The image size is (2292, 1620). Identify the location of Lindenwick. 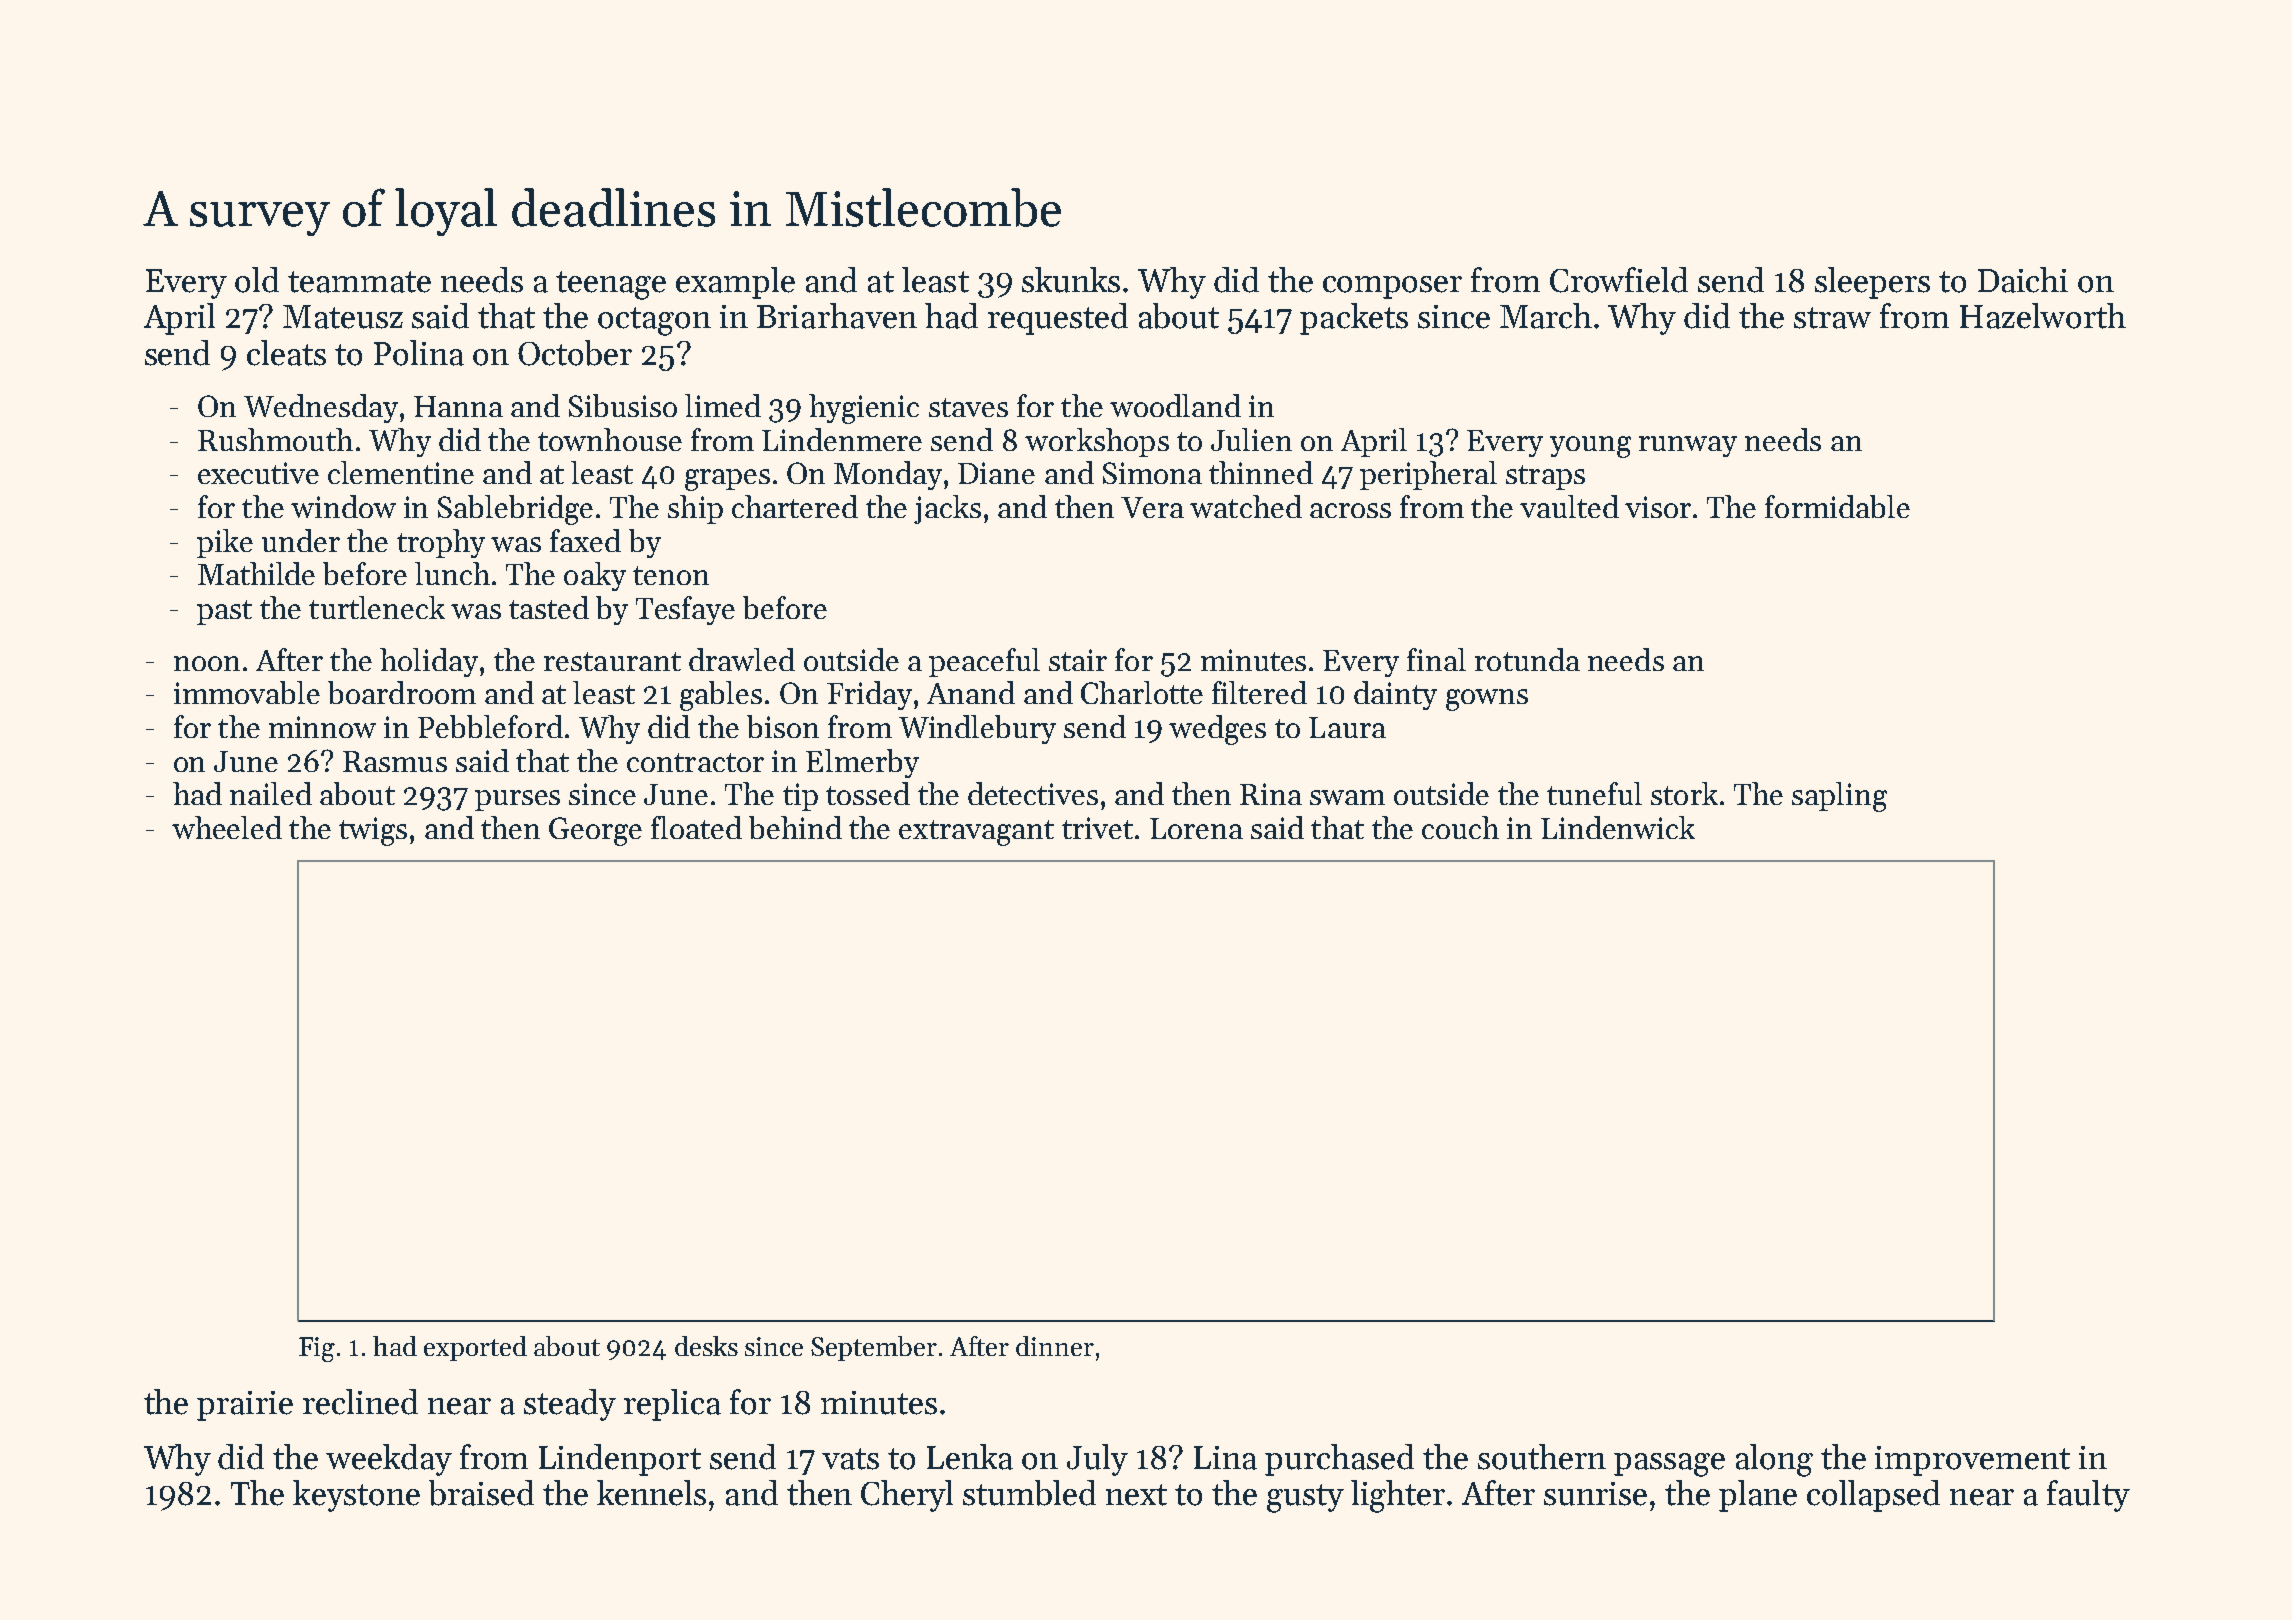
(1618, 827).
